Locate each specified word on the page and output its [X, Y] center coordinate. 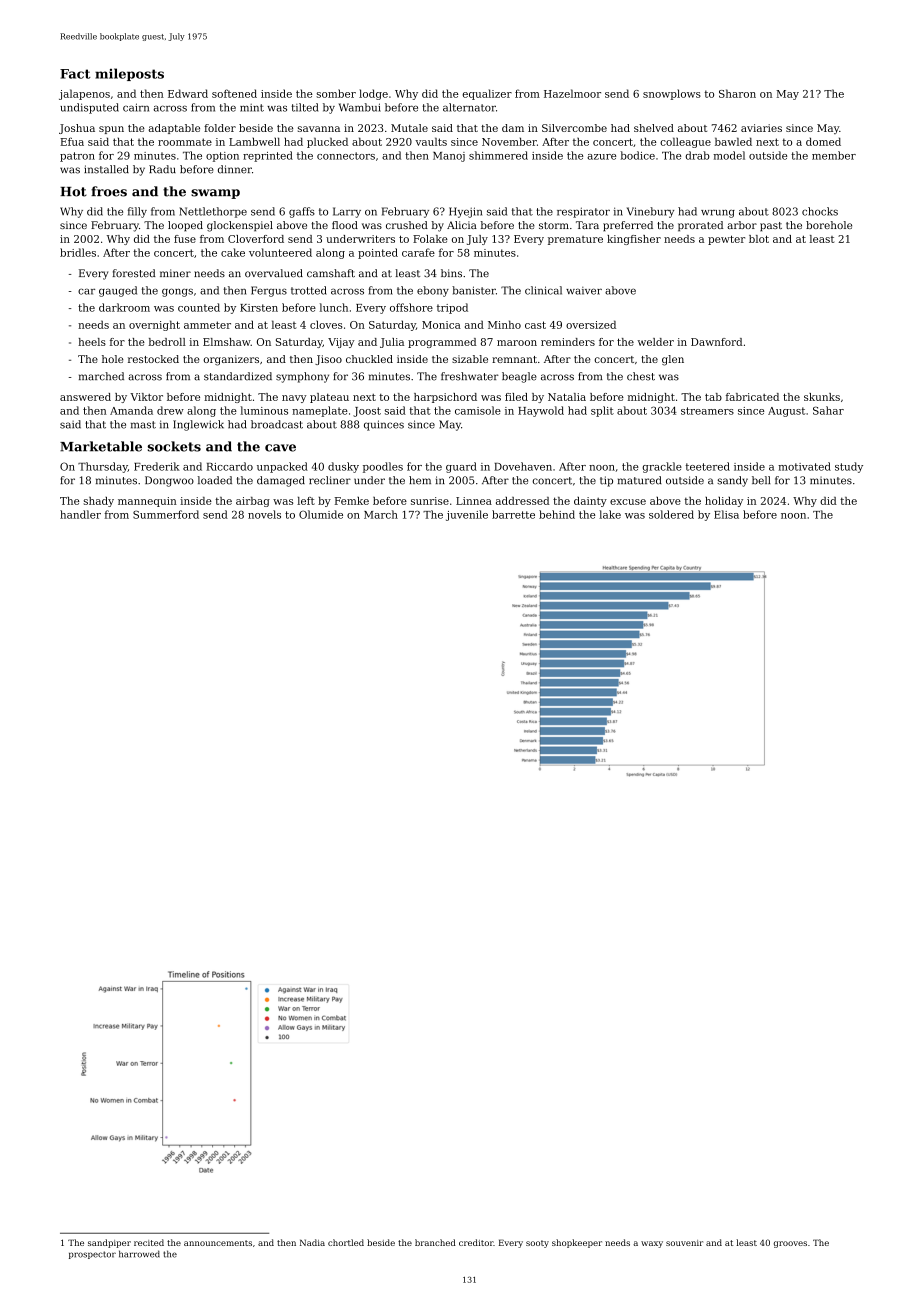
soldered [671, 514]
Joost [367, 412]
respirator [583, 212]
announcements [218, 1243]
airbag [253, 502]
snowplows [672, 94]
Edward [188, 93]
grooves [790, 1244]
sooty [537, 1244]
